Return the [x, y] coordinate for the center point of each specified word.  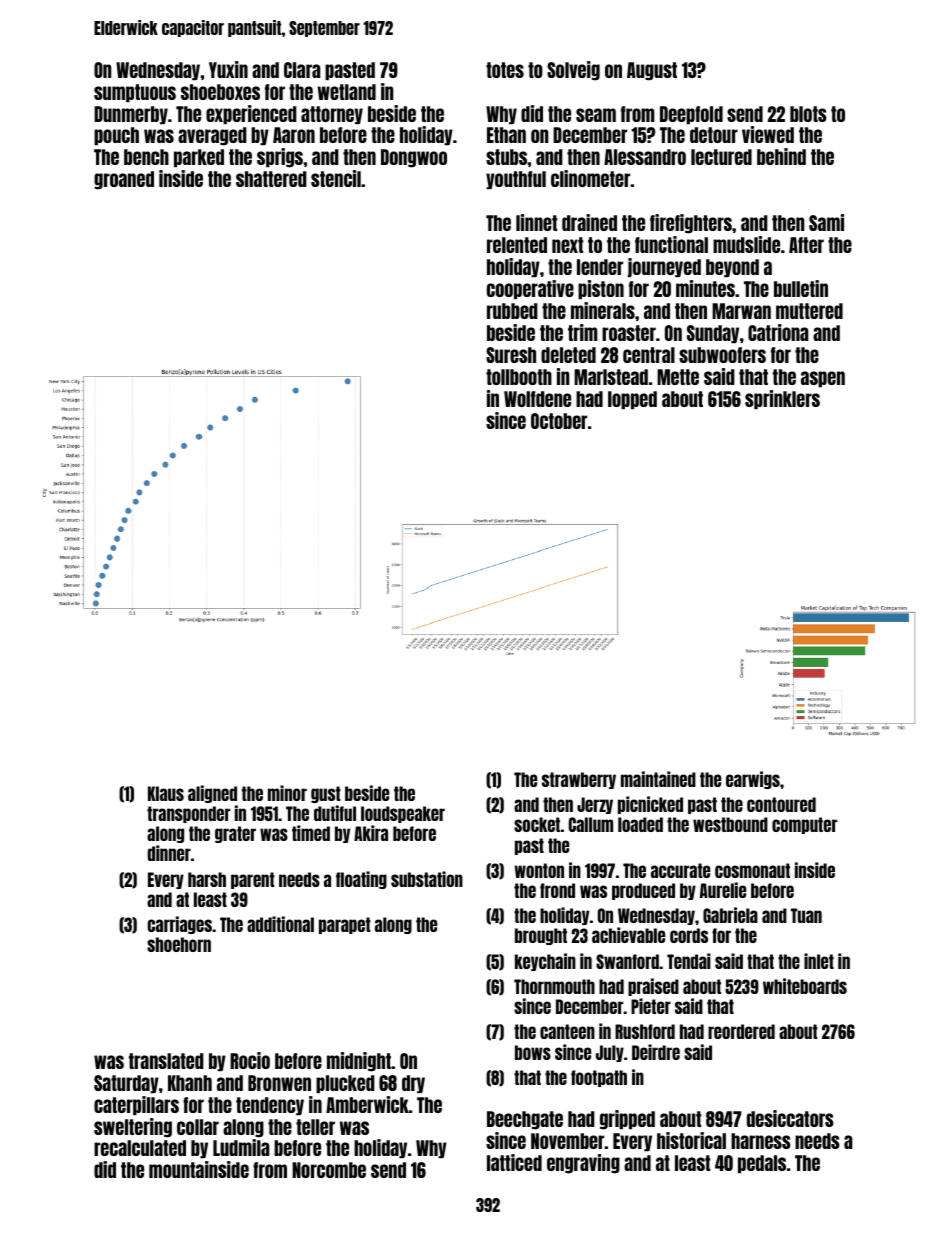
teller [315, 1127]
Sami [826, 222]
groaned [124, 180]
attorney [332, 115]
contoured [781, 804]
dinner [169, 853]
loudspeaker [403, 814]
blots [808, 114]
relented [517, 245]
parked [199, 158]
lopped [632, 400]
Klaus [166, 793]
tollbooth [519, 377]
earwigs [753, 780]
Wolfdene [537, 399]
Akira [371, 833]
